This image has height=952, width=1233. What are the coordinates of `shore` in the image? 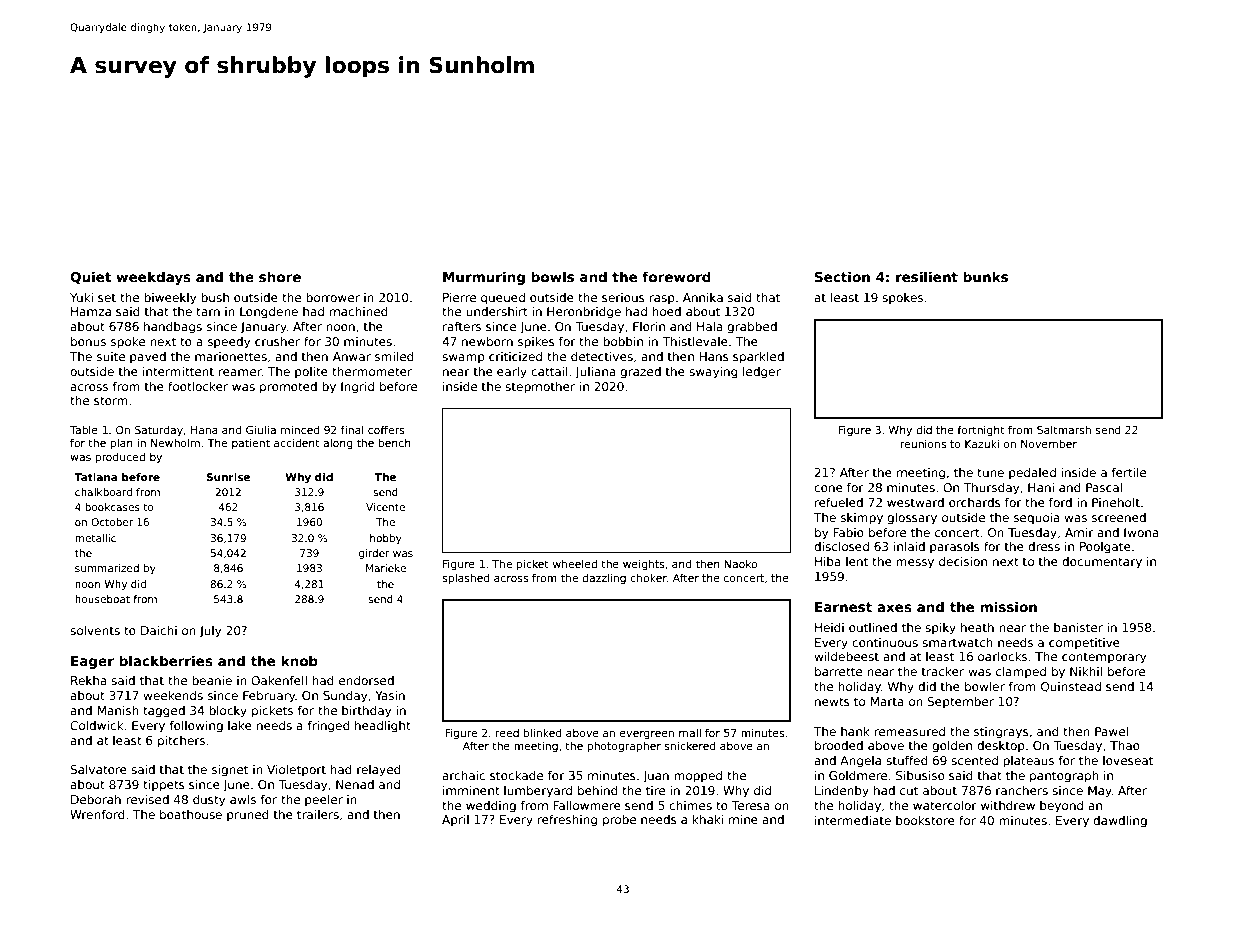 It's located at (280, 276).
